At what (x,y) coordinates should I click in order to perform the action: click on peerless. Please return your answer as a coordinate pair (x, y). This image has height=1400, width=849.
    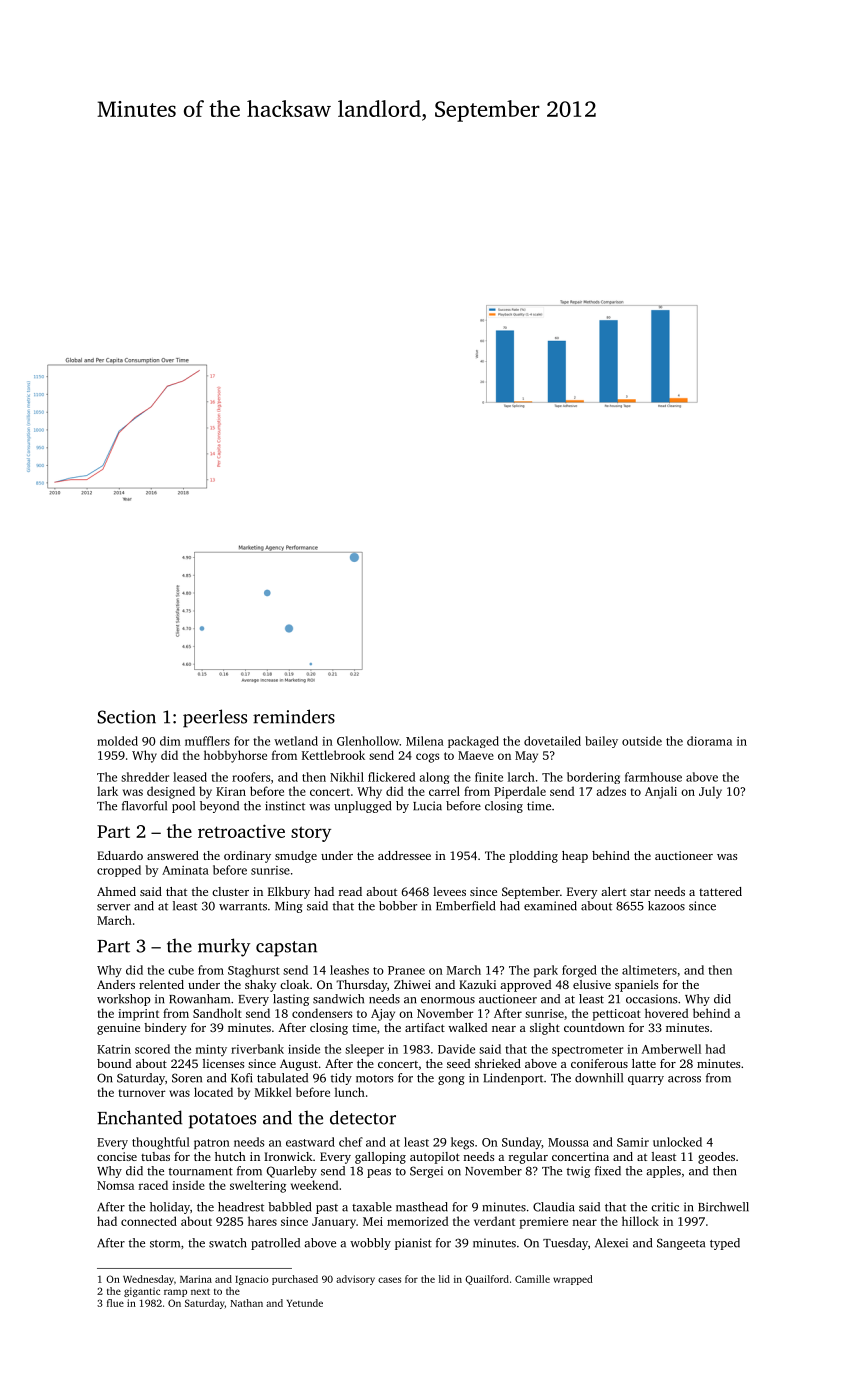
    Looking at the image, I should click on (215, 718).
